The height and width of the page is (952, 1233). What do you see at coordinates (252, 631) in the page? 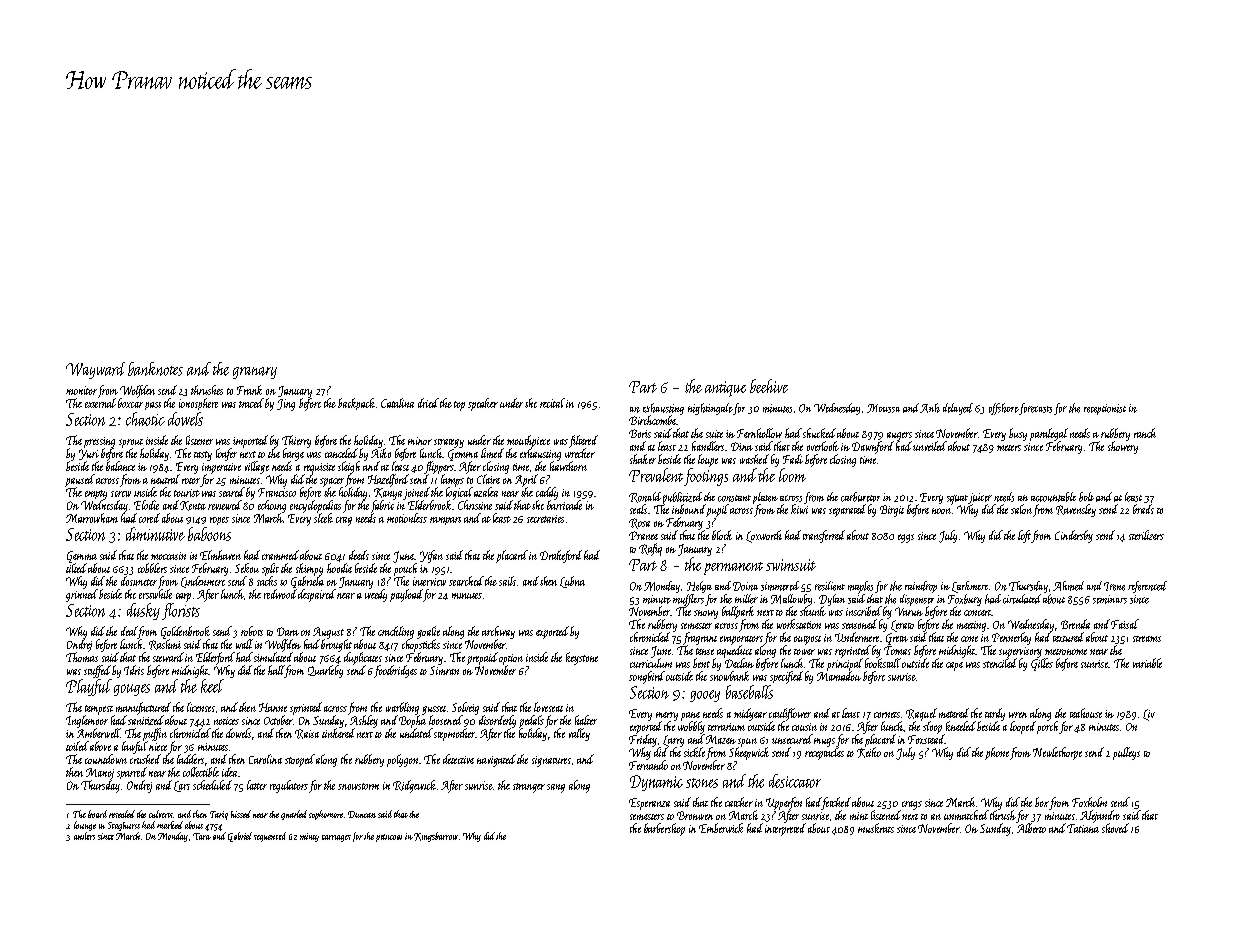
I see `robots` at bounding box center [252, 631].
